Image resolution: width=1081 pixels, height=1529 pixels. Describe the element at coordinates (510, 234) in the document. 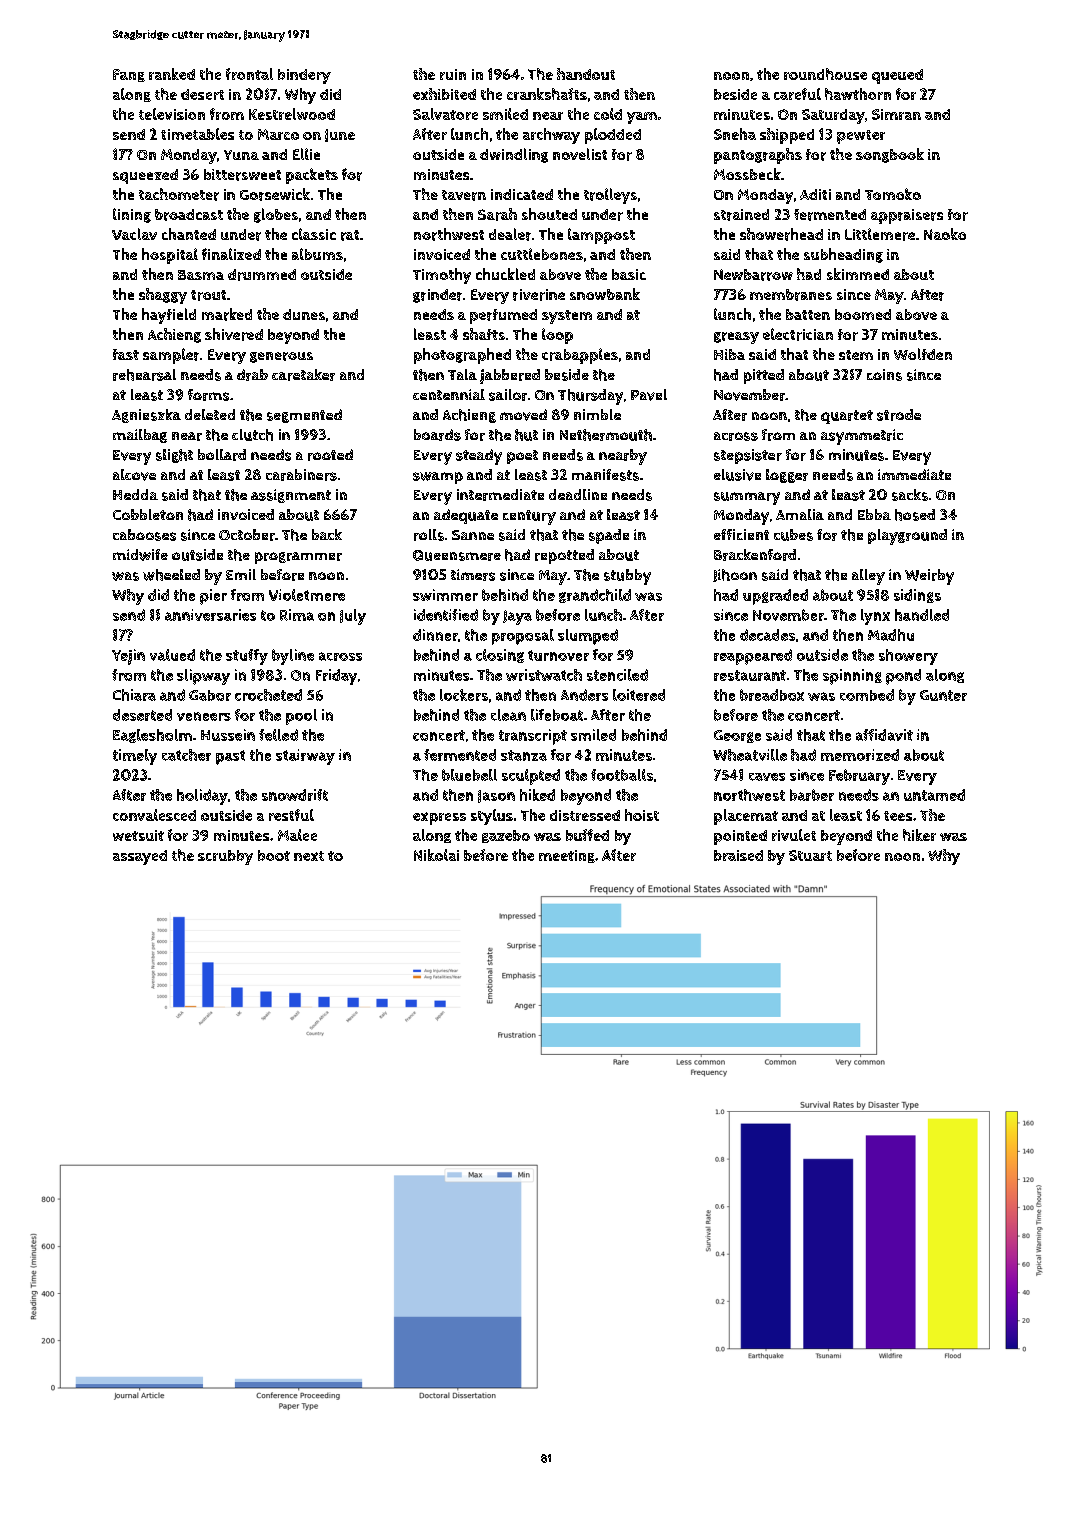

I see `dealer` at that location.
